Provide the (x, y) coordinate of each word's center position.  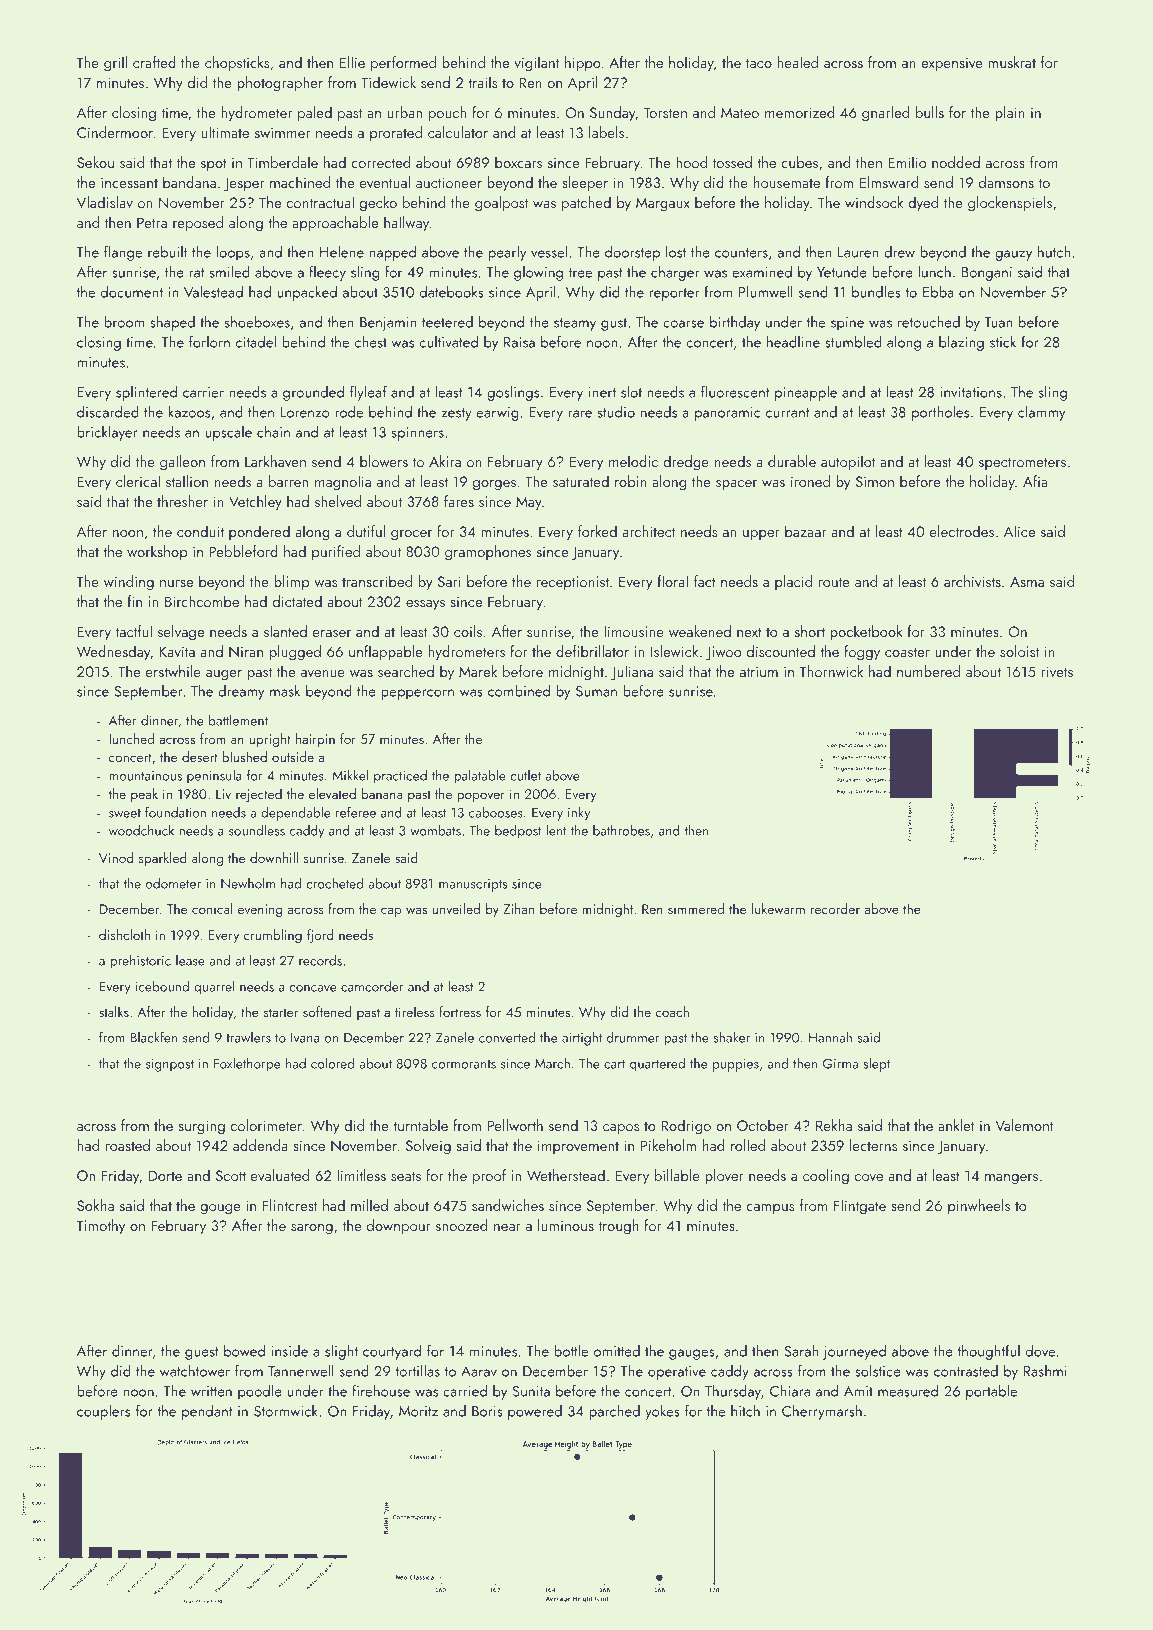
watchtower (195, 1371)
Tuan (998, 322)
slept (876, 1065)
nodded (956, 162)
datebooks (452, 292)
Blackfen (154, 1037)
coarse (683, 324)
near (507, 1227)
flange (123, 253)
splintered (146, 393)
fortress (460, 1011)
